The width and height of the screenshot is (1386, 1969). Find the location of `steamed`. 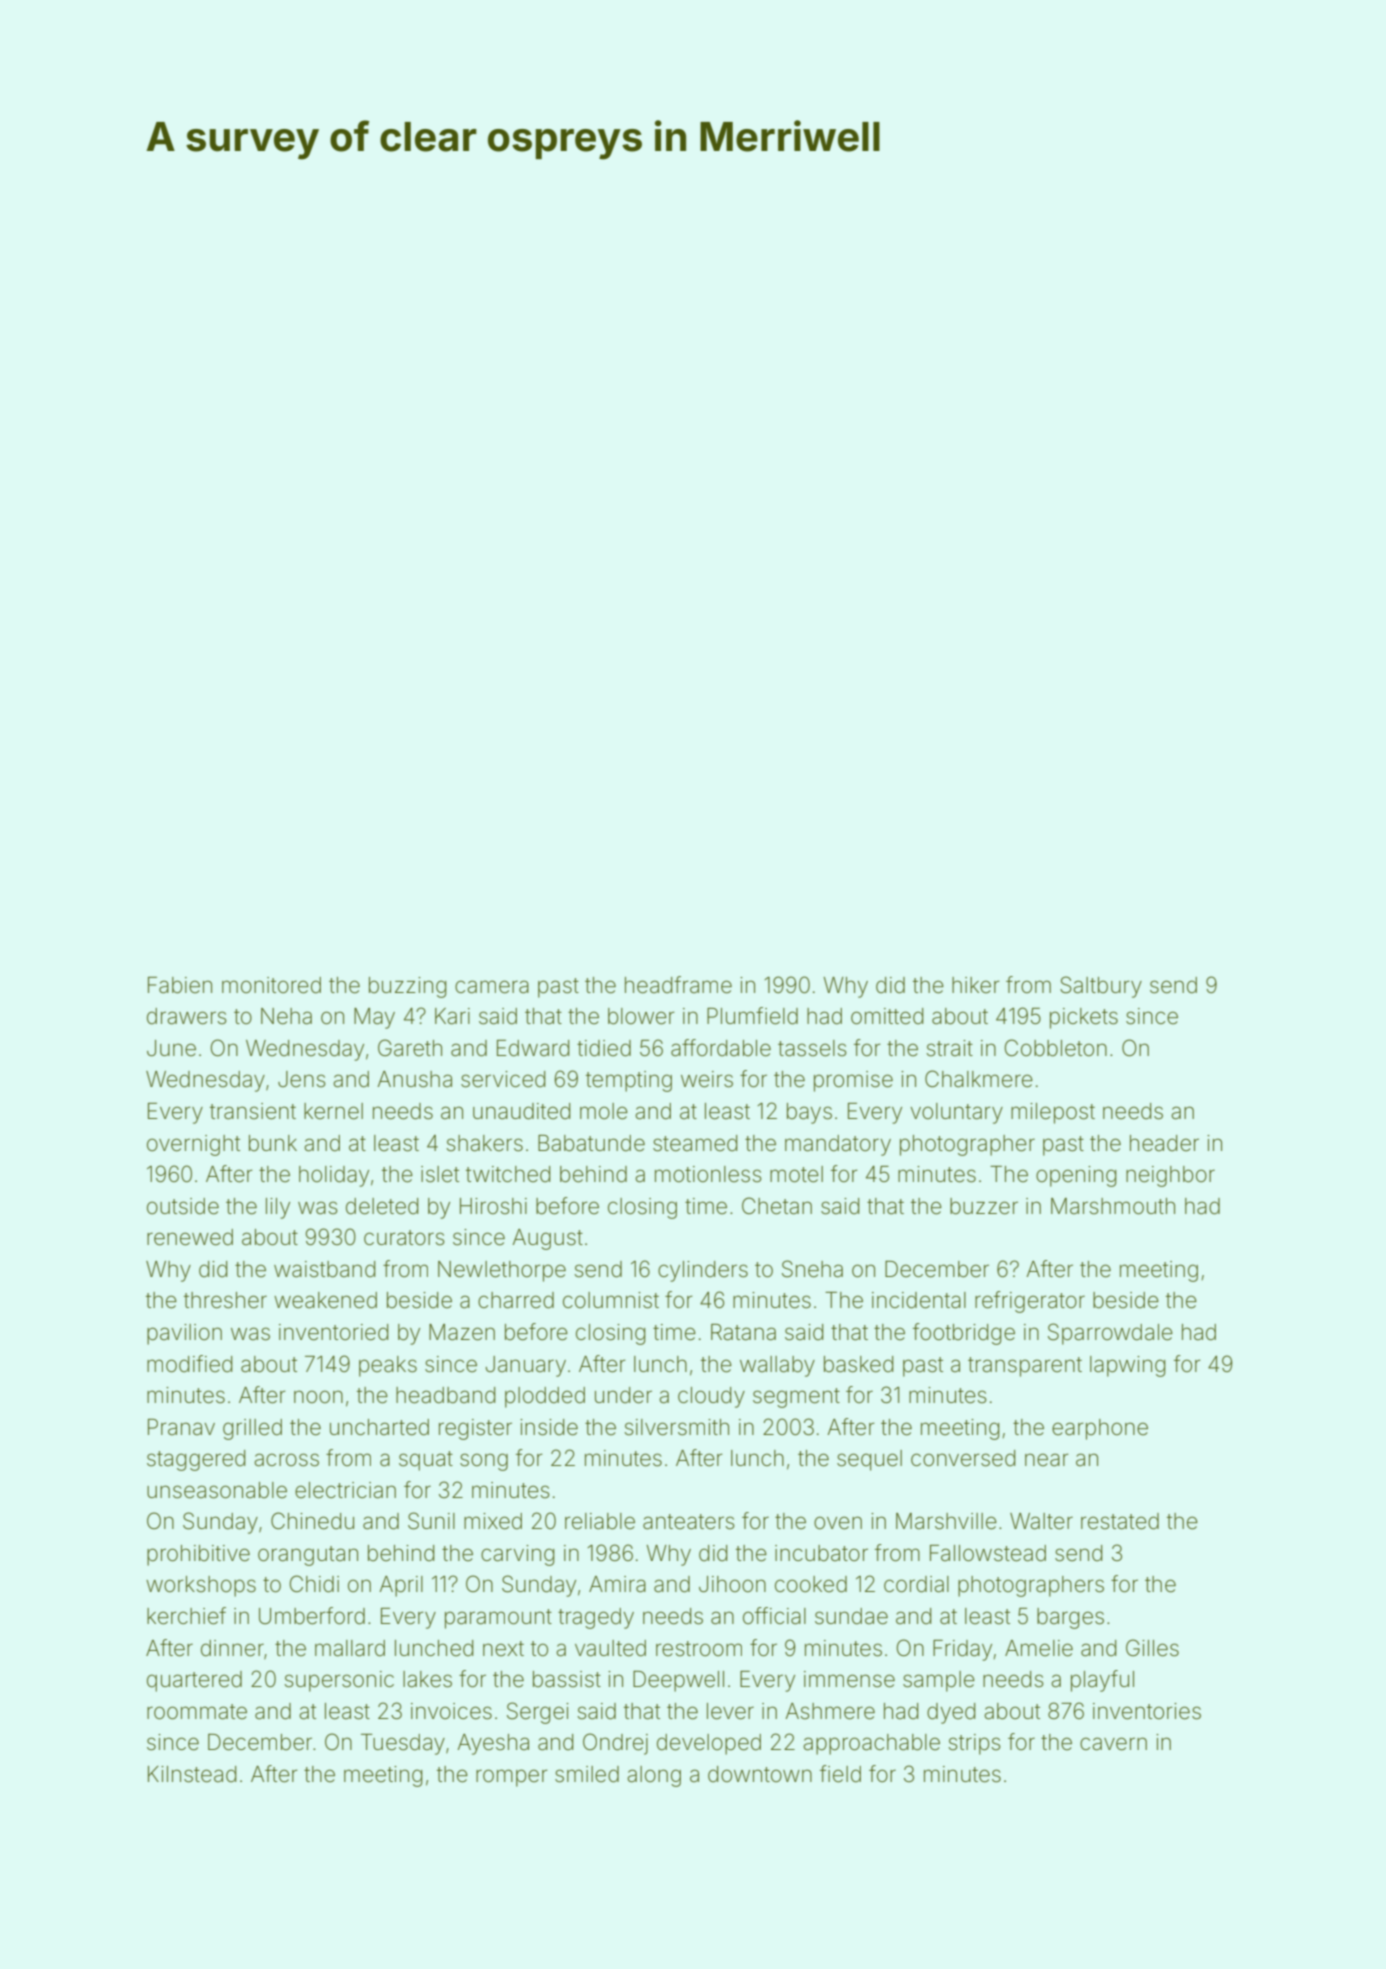

steamed is located at coordinates (695, 1143).
